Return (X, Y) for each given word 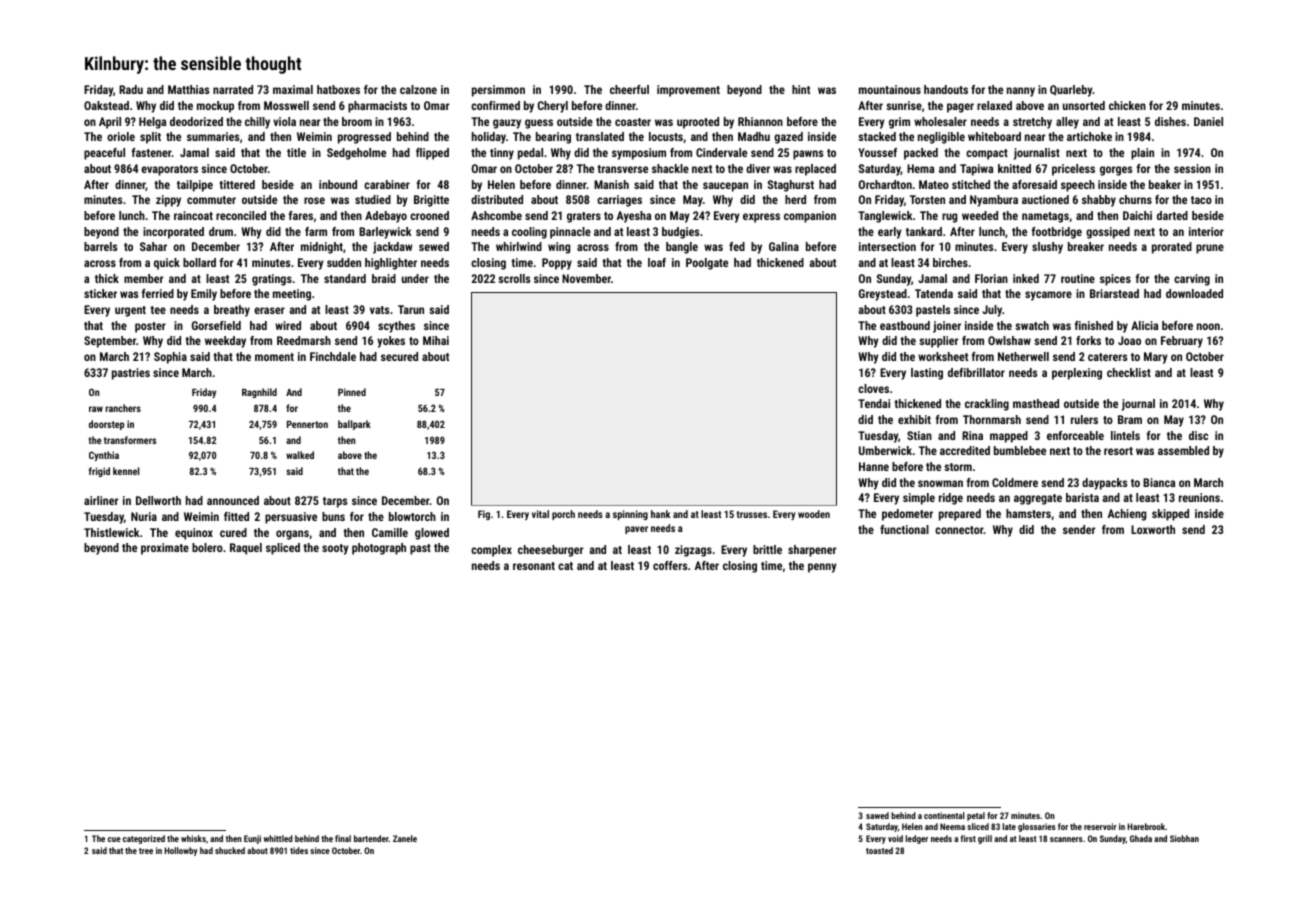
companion (810, 217)
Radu (131, 89)
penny (822, 568)
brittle (767, 549)
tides (299, 850)
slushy (1047, 248)
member (144, 278)
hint (801, 89)
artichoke (1089, 136)
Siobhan (1184, 838)
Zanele (405, 838)
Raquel (246, 549)
